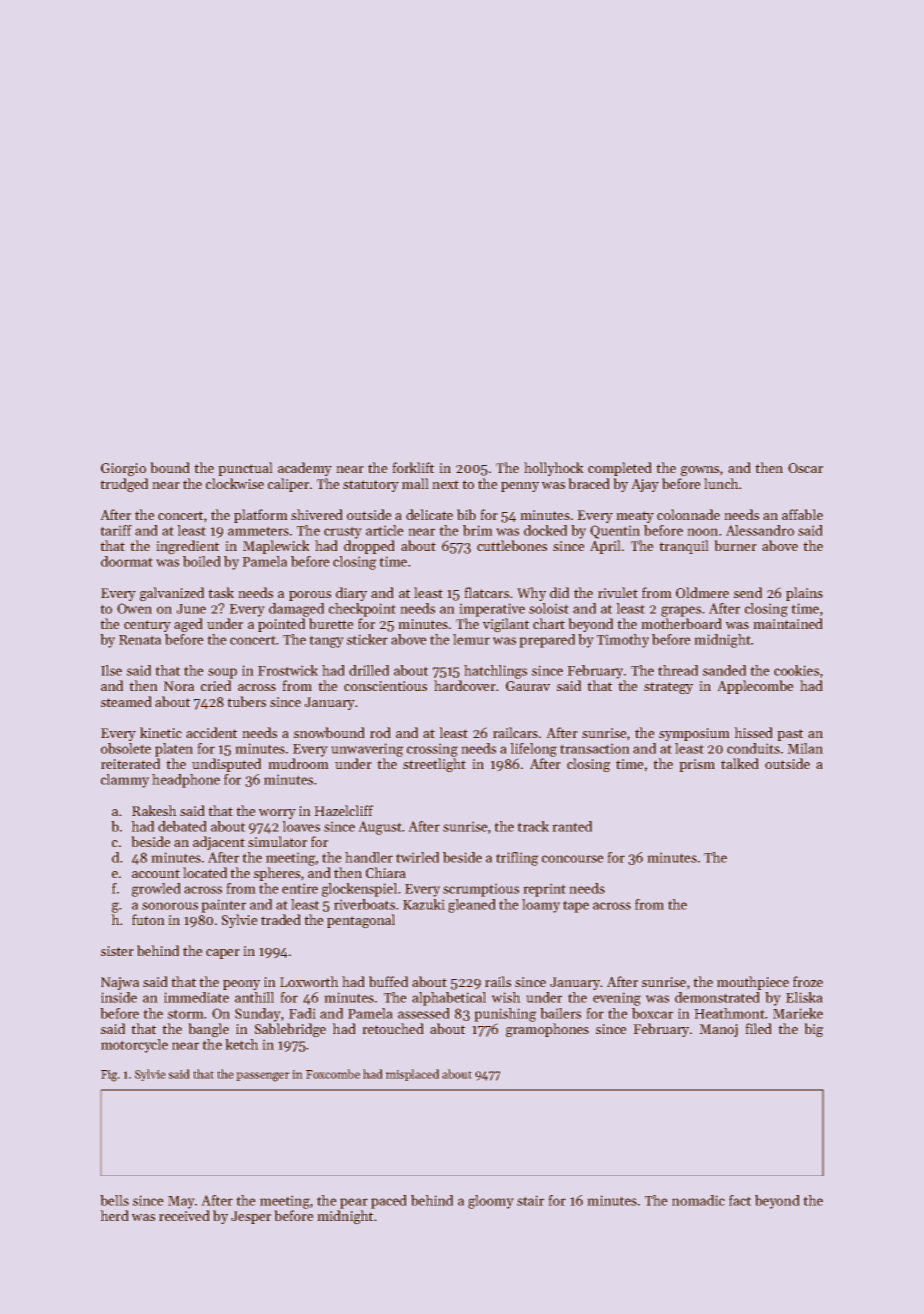 This screenshot has height=1314, width=924. What do you see at coordinates (702, 532) in the screenshot?
I see `noon` at bounding box center [702, 532].
